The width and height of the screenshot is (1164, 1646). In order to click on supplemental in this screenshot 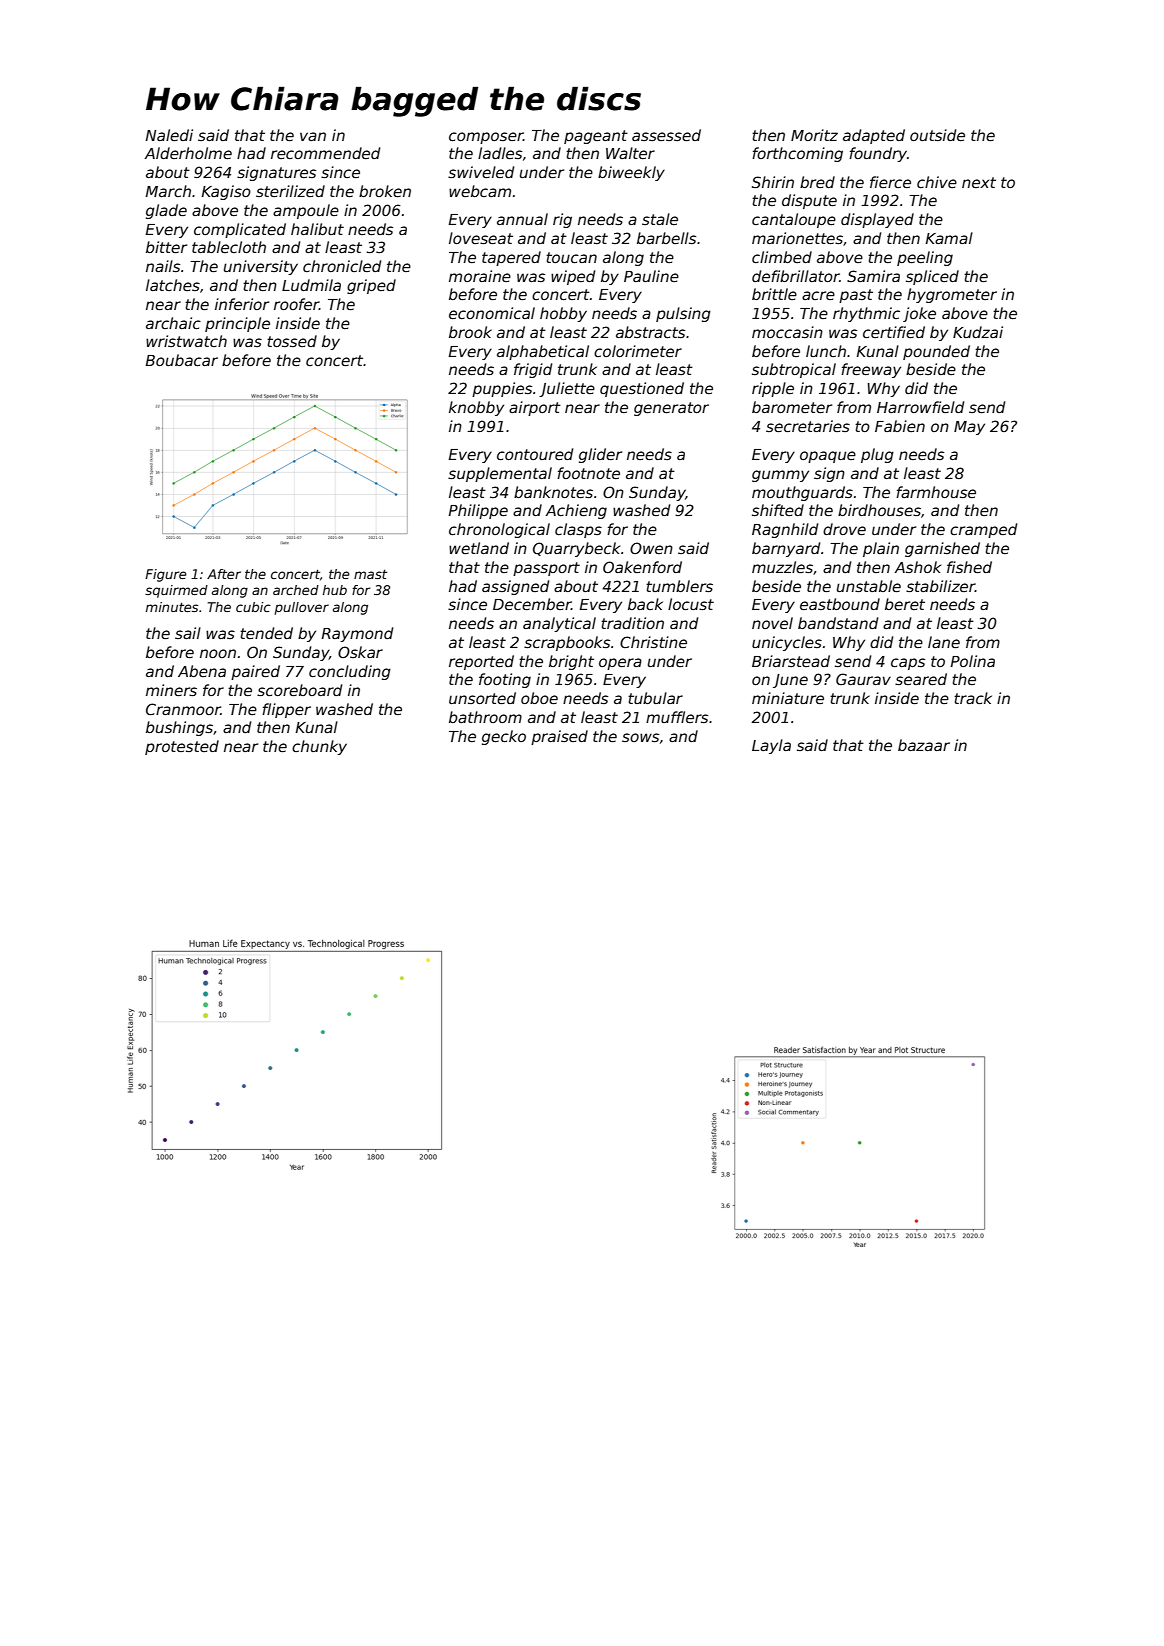, I will do `click(500, 474)`.
